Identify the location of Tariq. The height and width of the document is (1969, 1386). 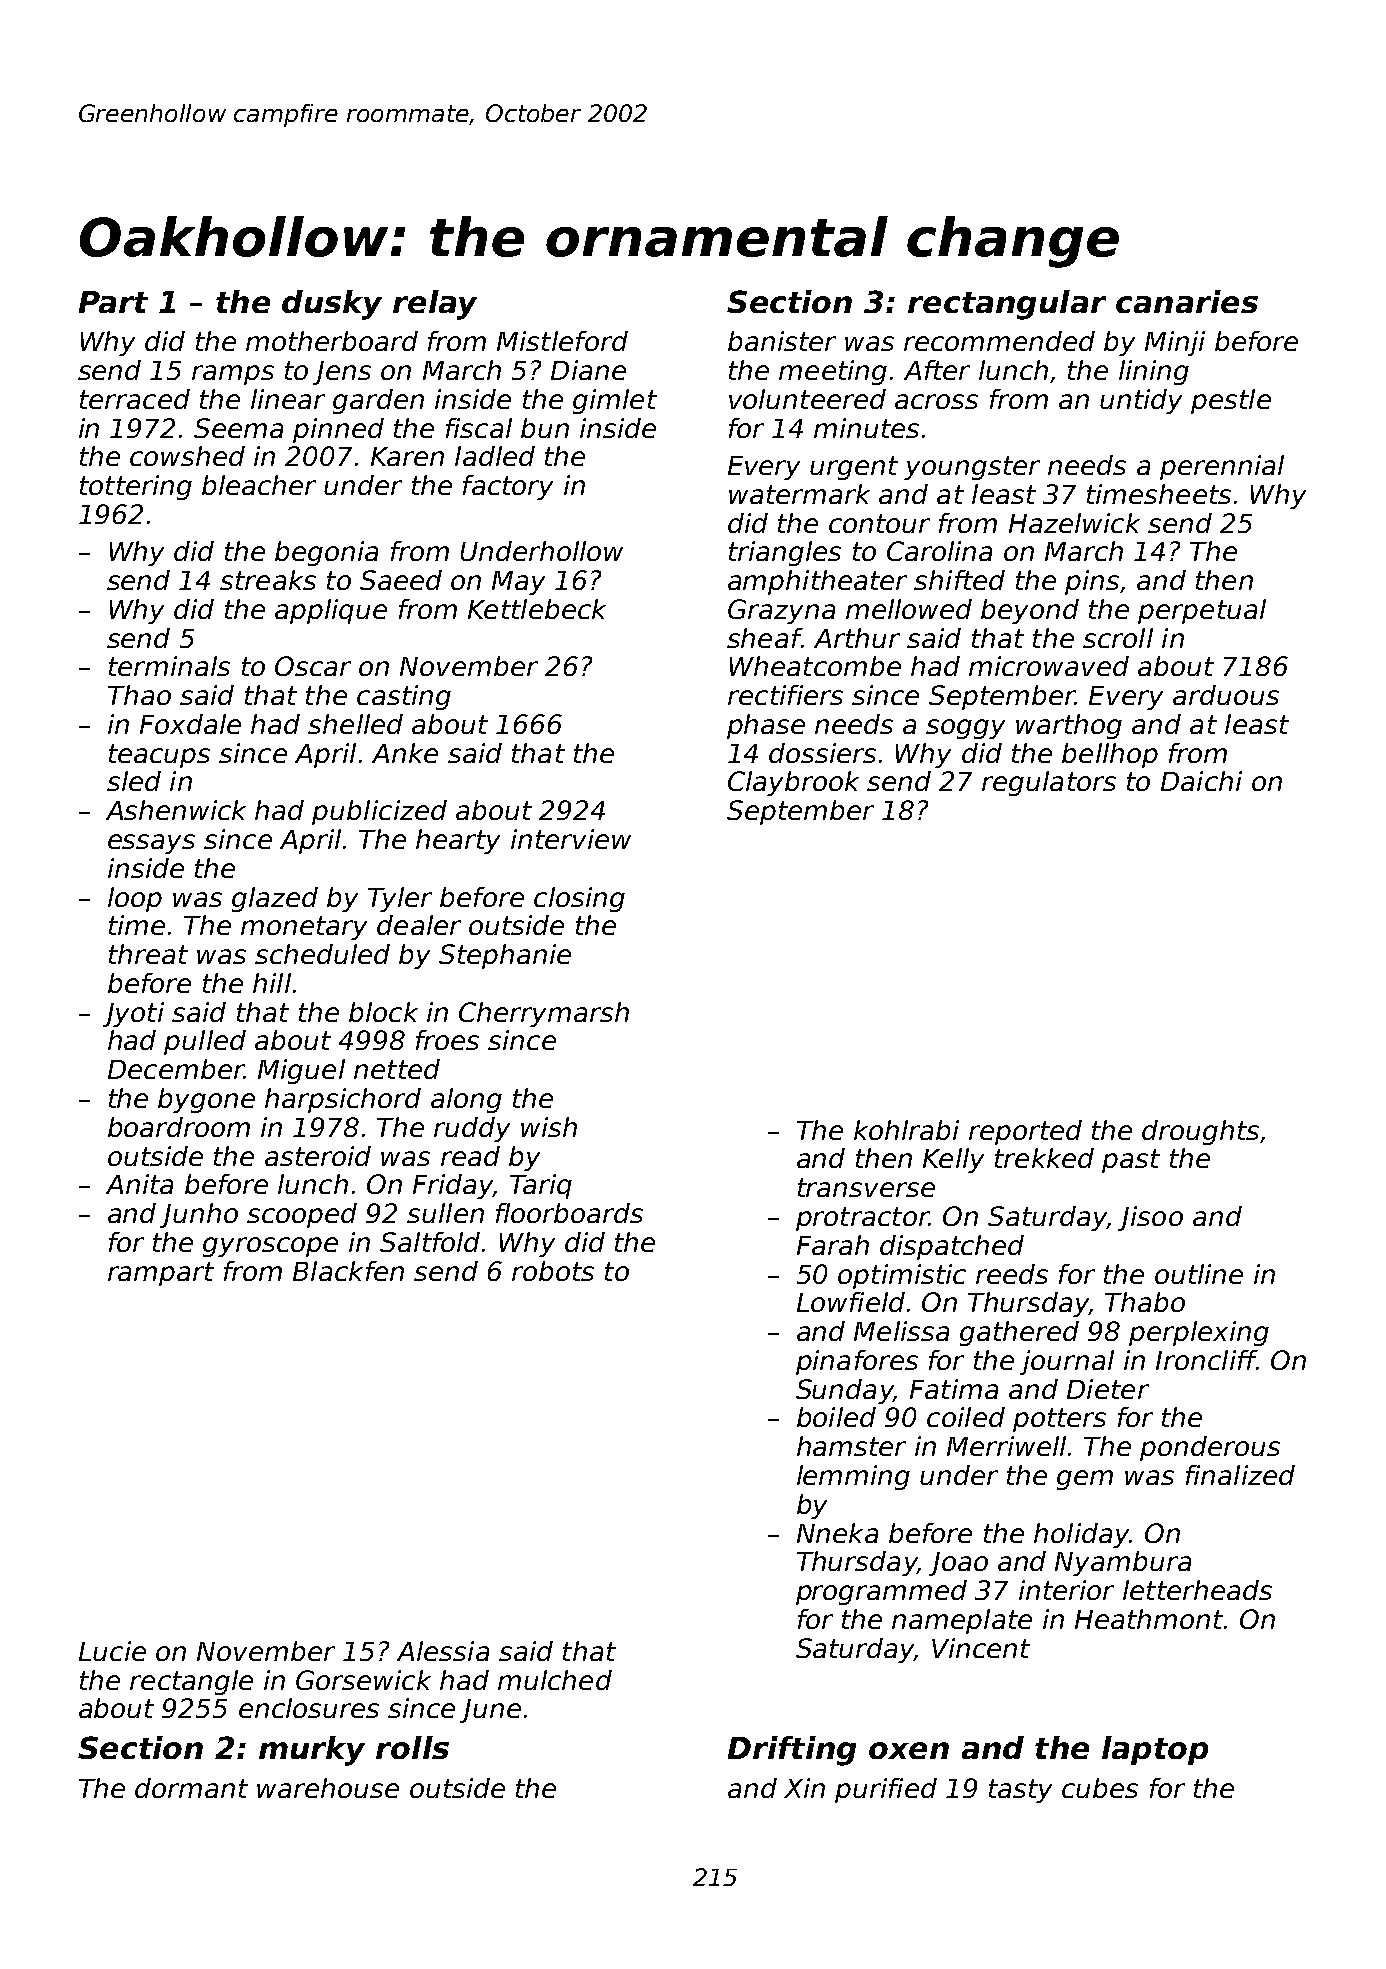
(541, 1186).
